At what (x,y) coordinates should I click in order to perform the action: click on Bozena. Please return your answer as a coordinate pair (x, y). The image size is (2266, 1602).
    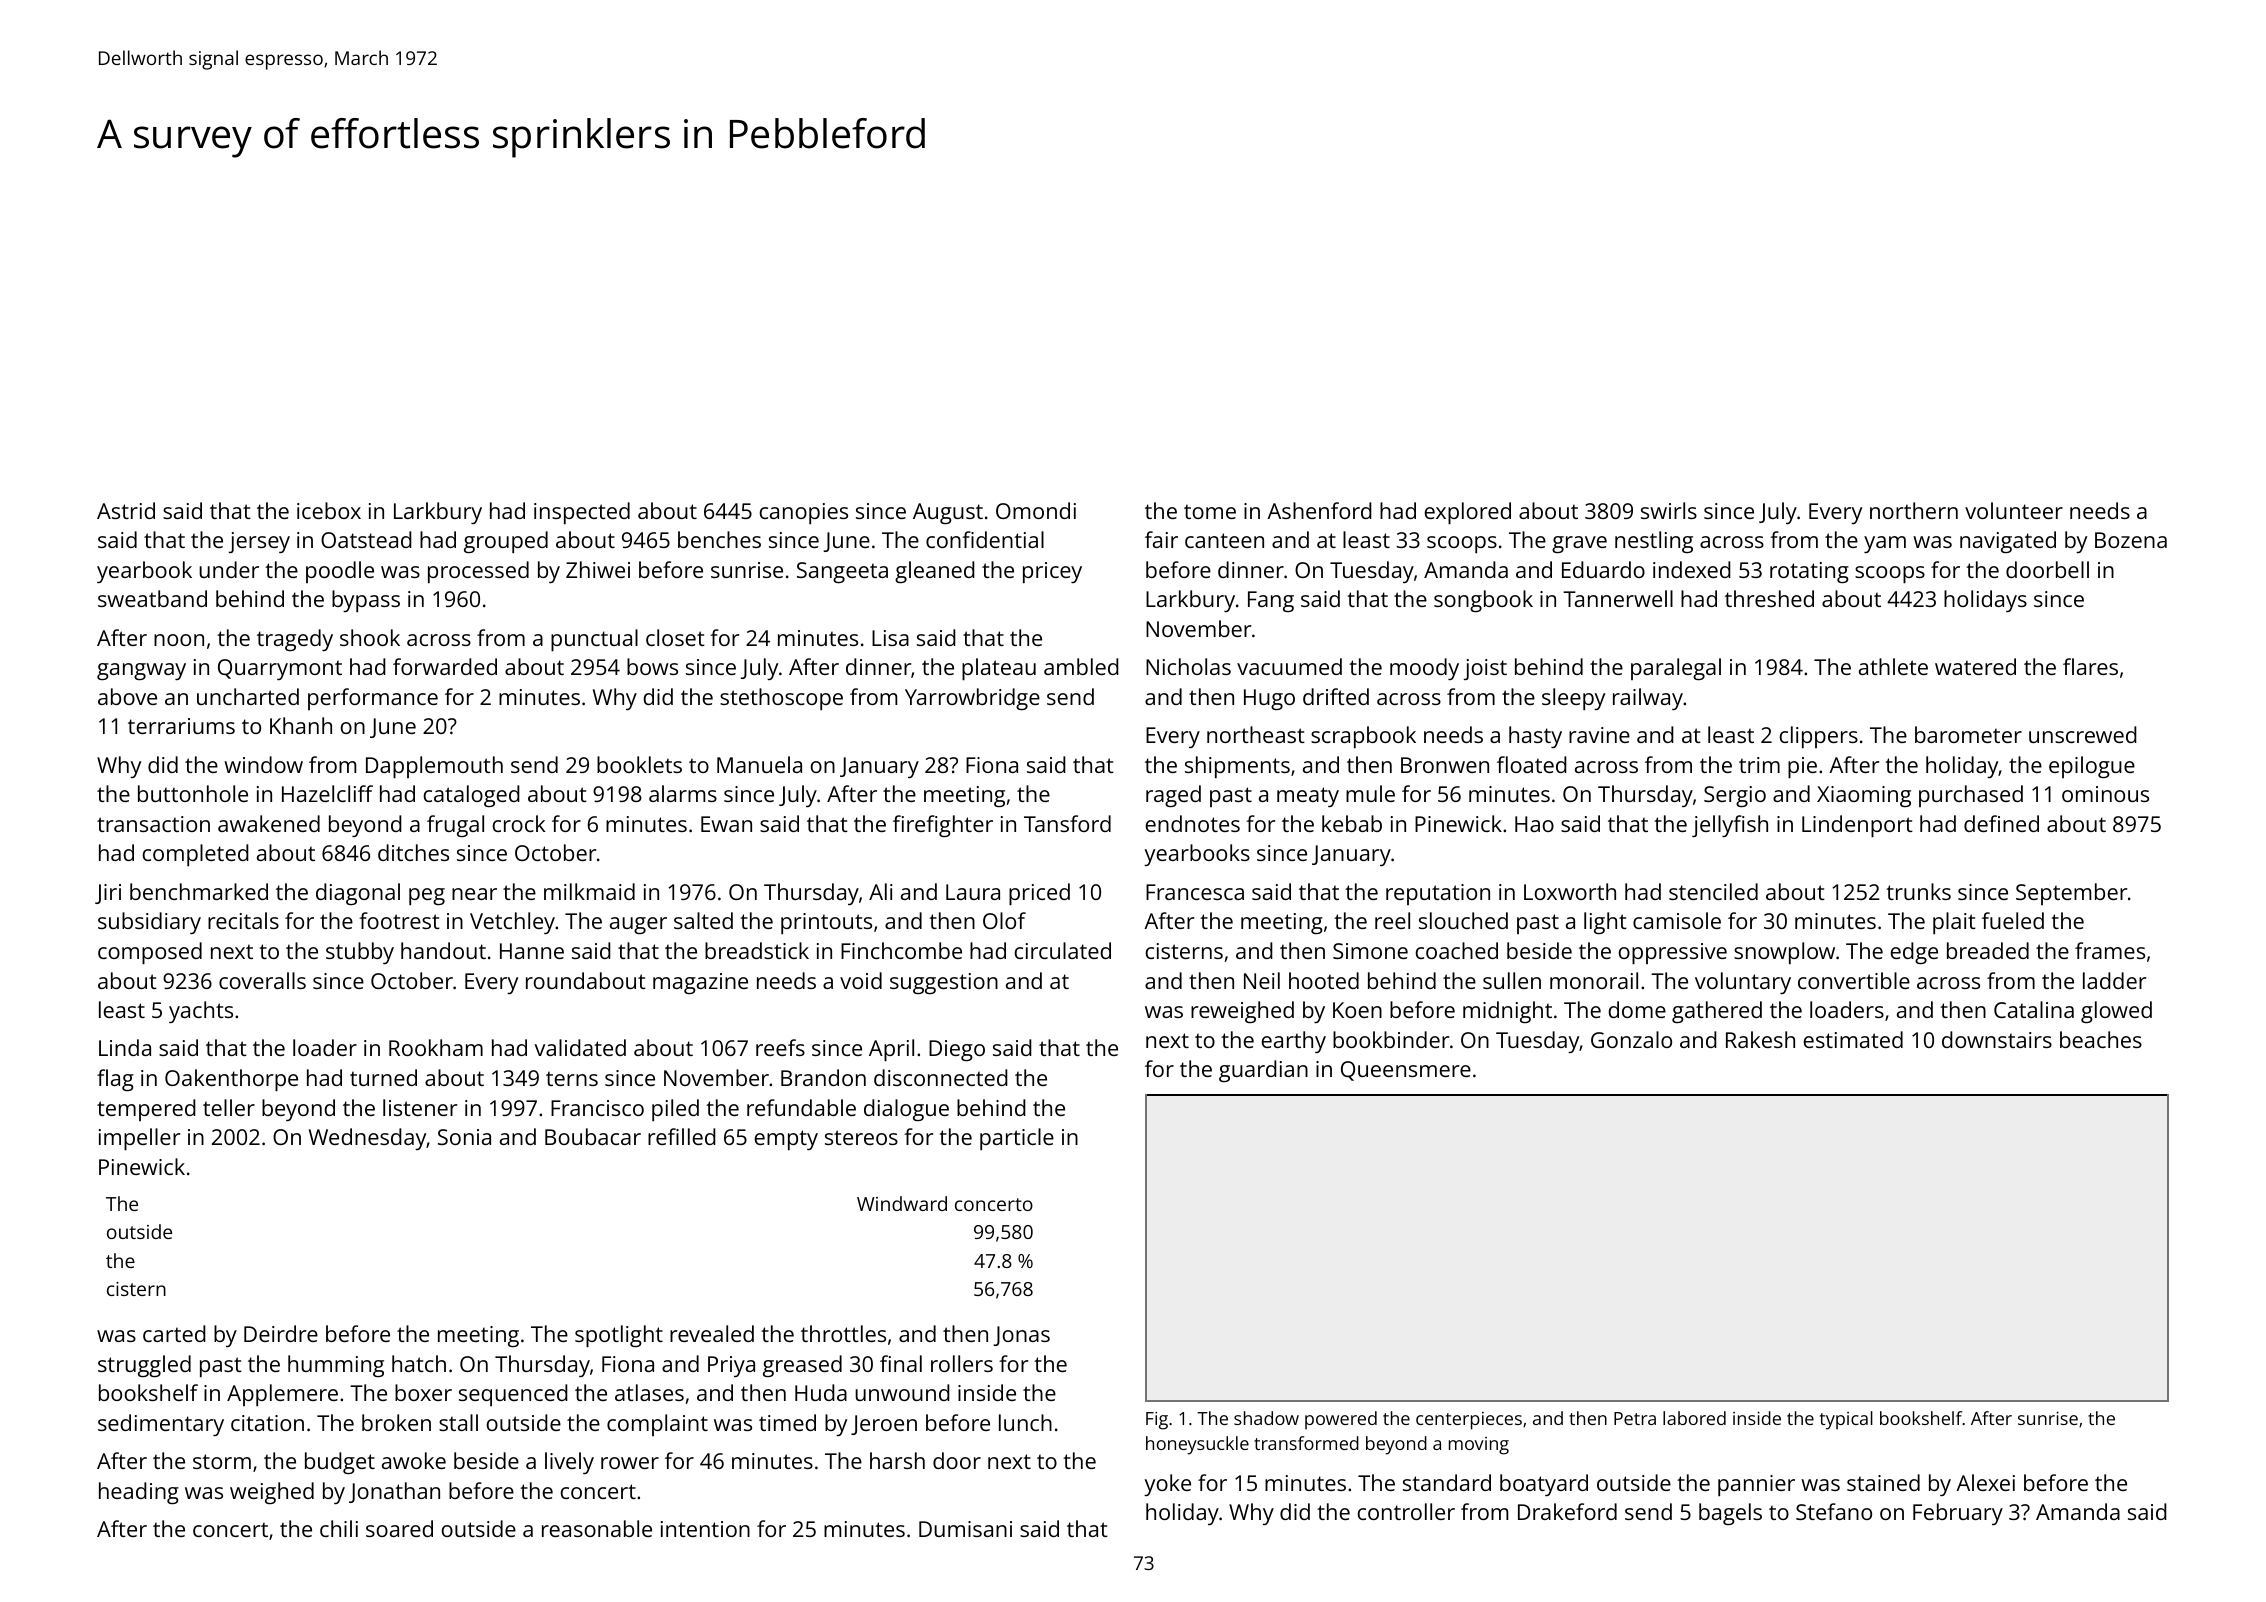
    Looking at the image, I should click on (2131, 540).
